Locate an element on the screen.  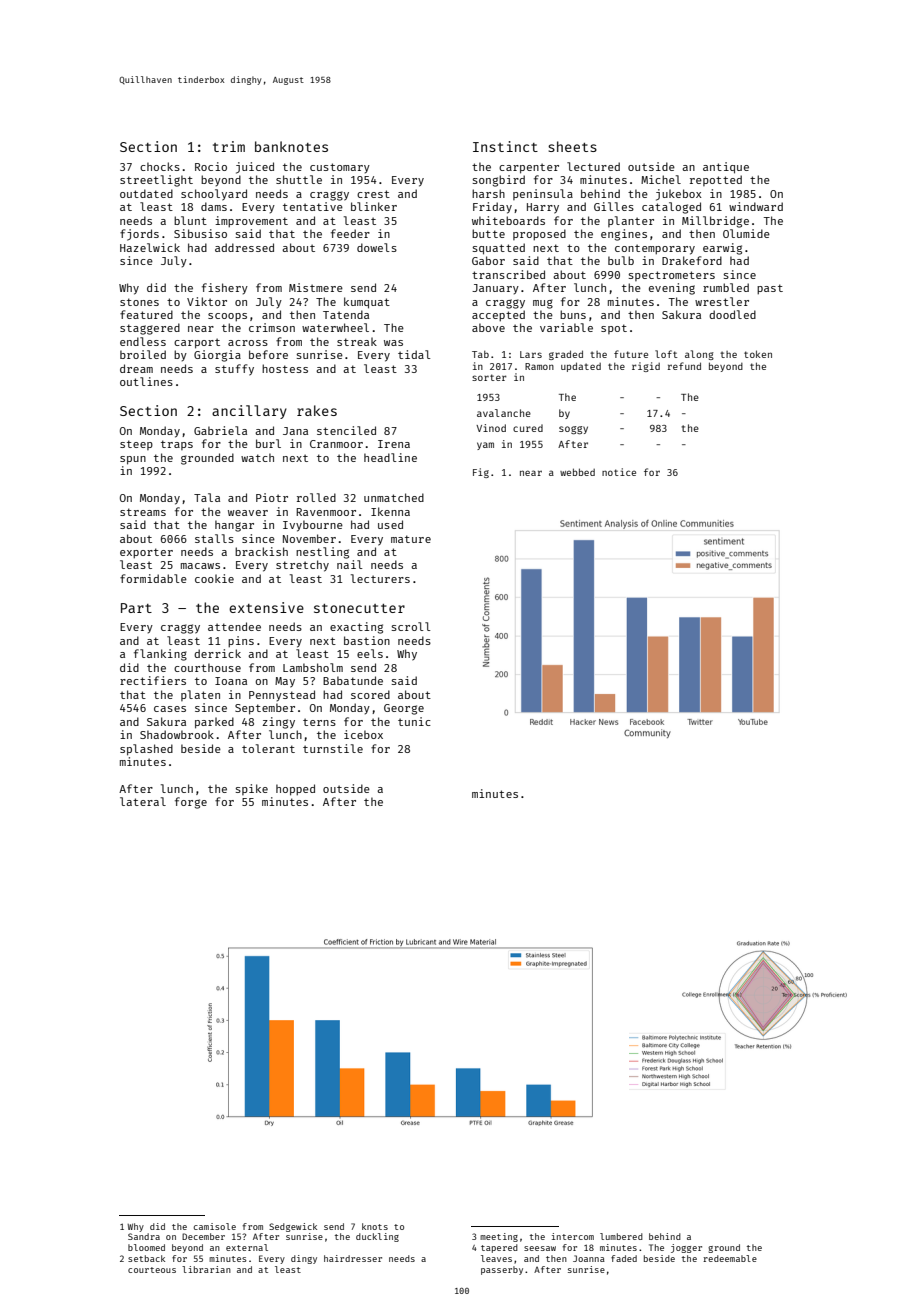
forge is located at coordinates (191, 803).
